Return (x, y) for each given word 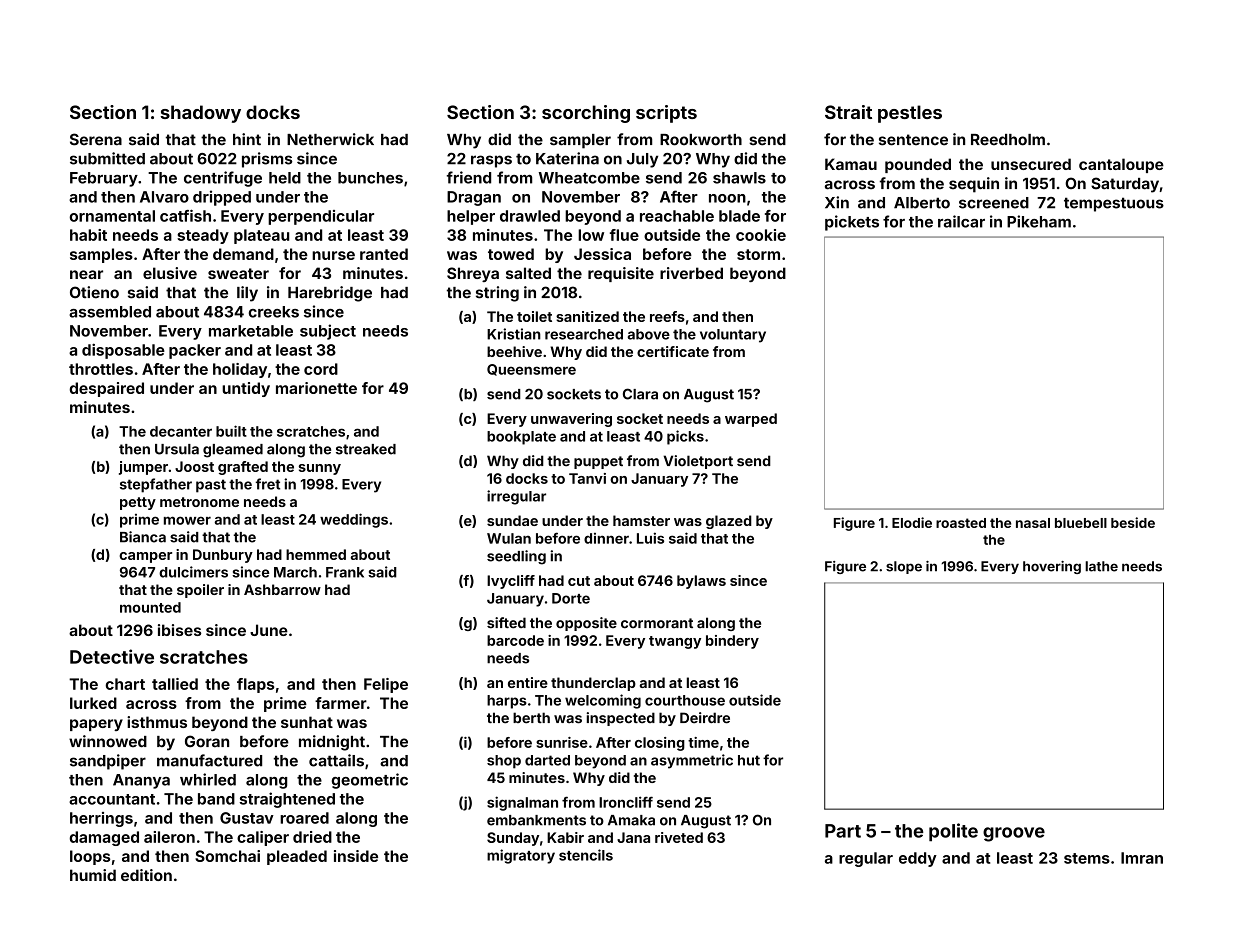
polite (953, 832)
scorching (586, 114)
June (269, 630)
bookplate (521, 438)
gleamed (233, 451)
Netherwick (330, 139)
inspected (621, 719)
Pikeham (1039, 221)
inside (356, 856)
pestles (910, 114)
